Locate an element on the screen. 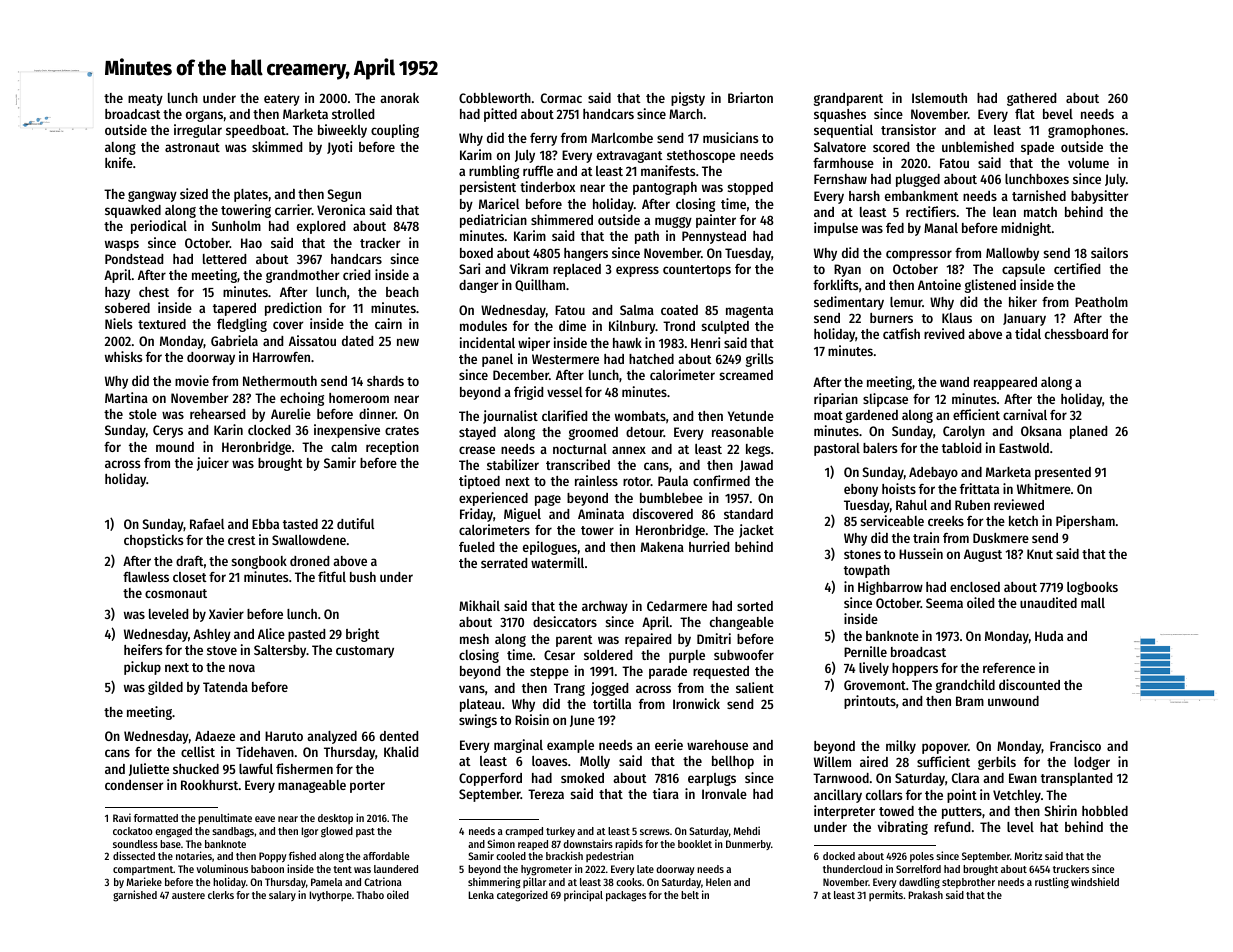 The height and width of the screenshot is (952, 1233). Ravi is located at coordinates (122, 817).
